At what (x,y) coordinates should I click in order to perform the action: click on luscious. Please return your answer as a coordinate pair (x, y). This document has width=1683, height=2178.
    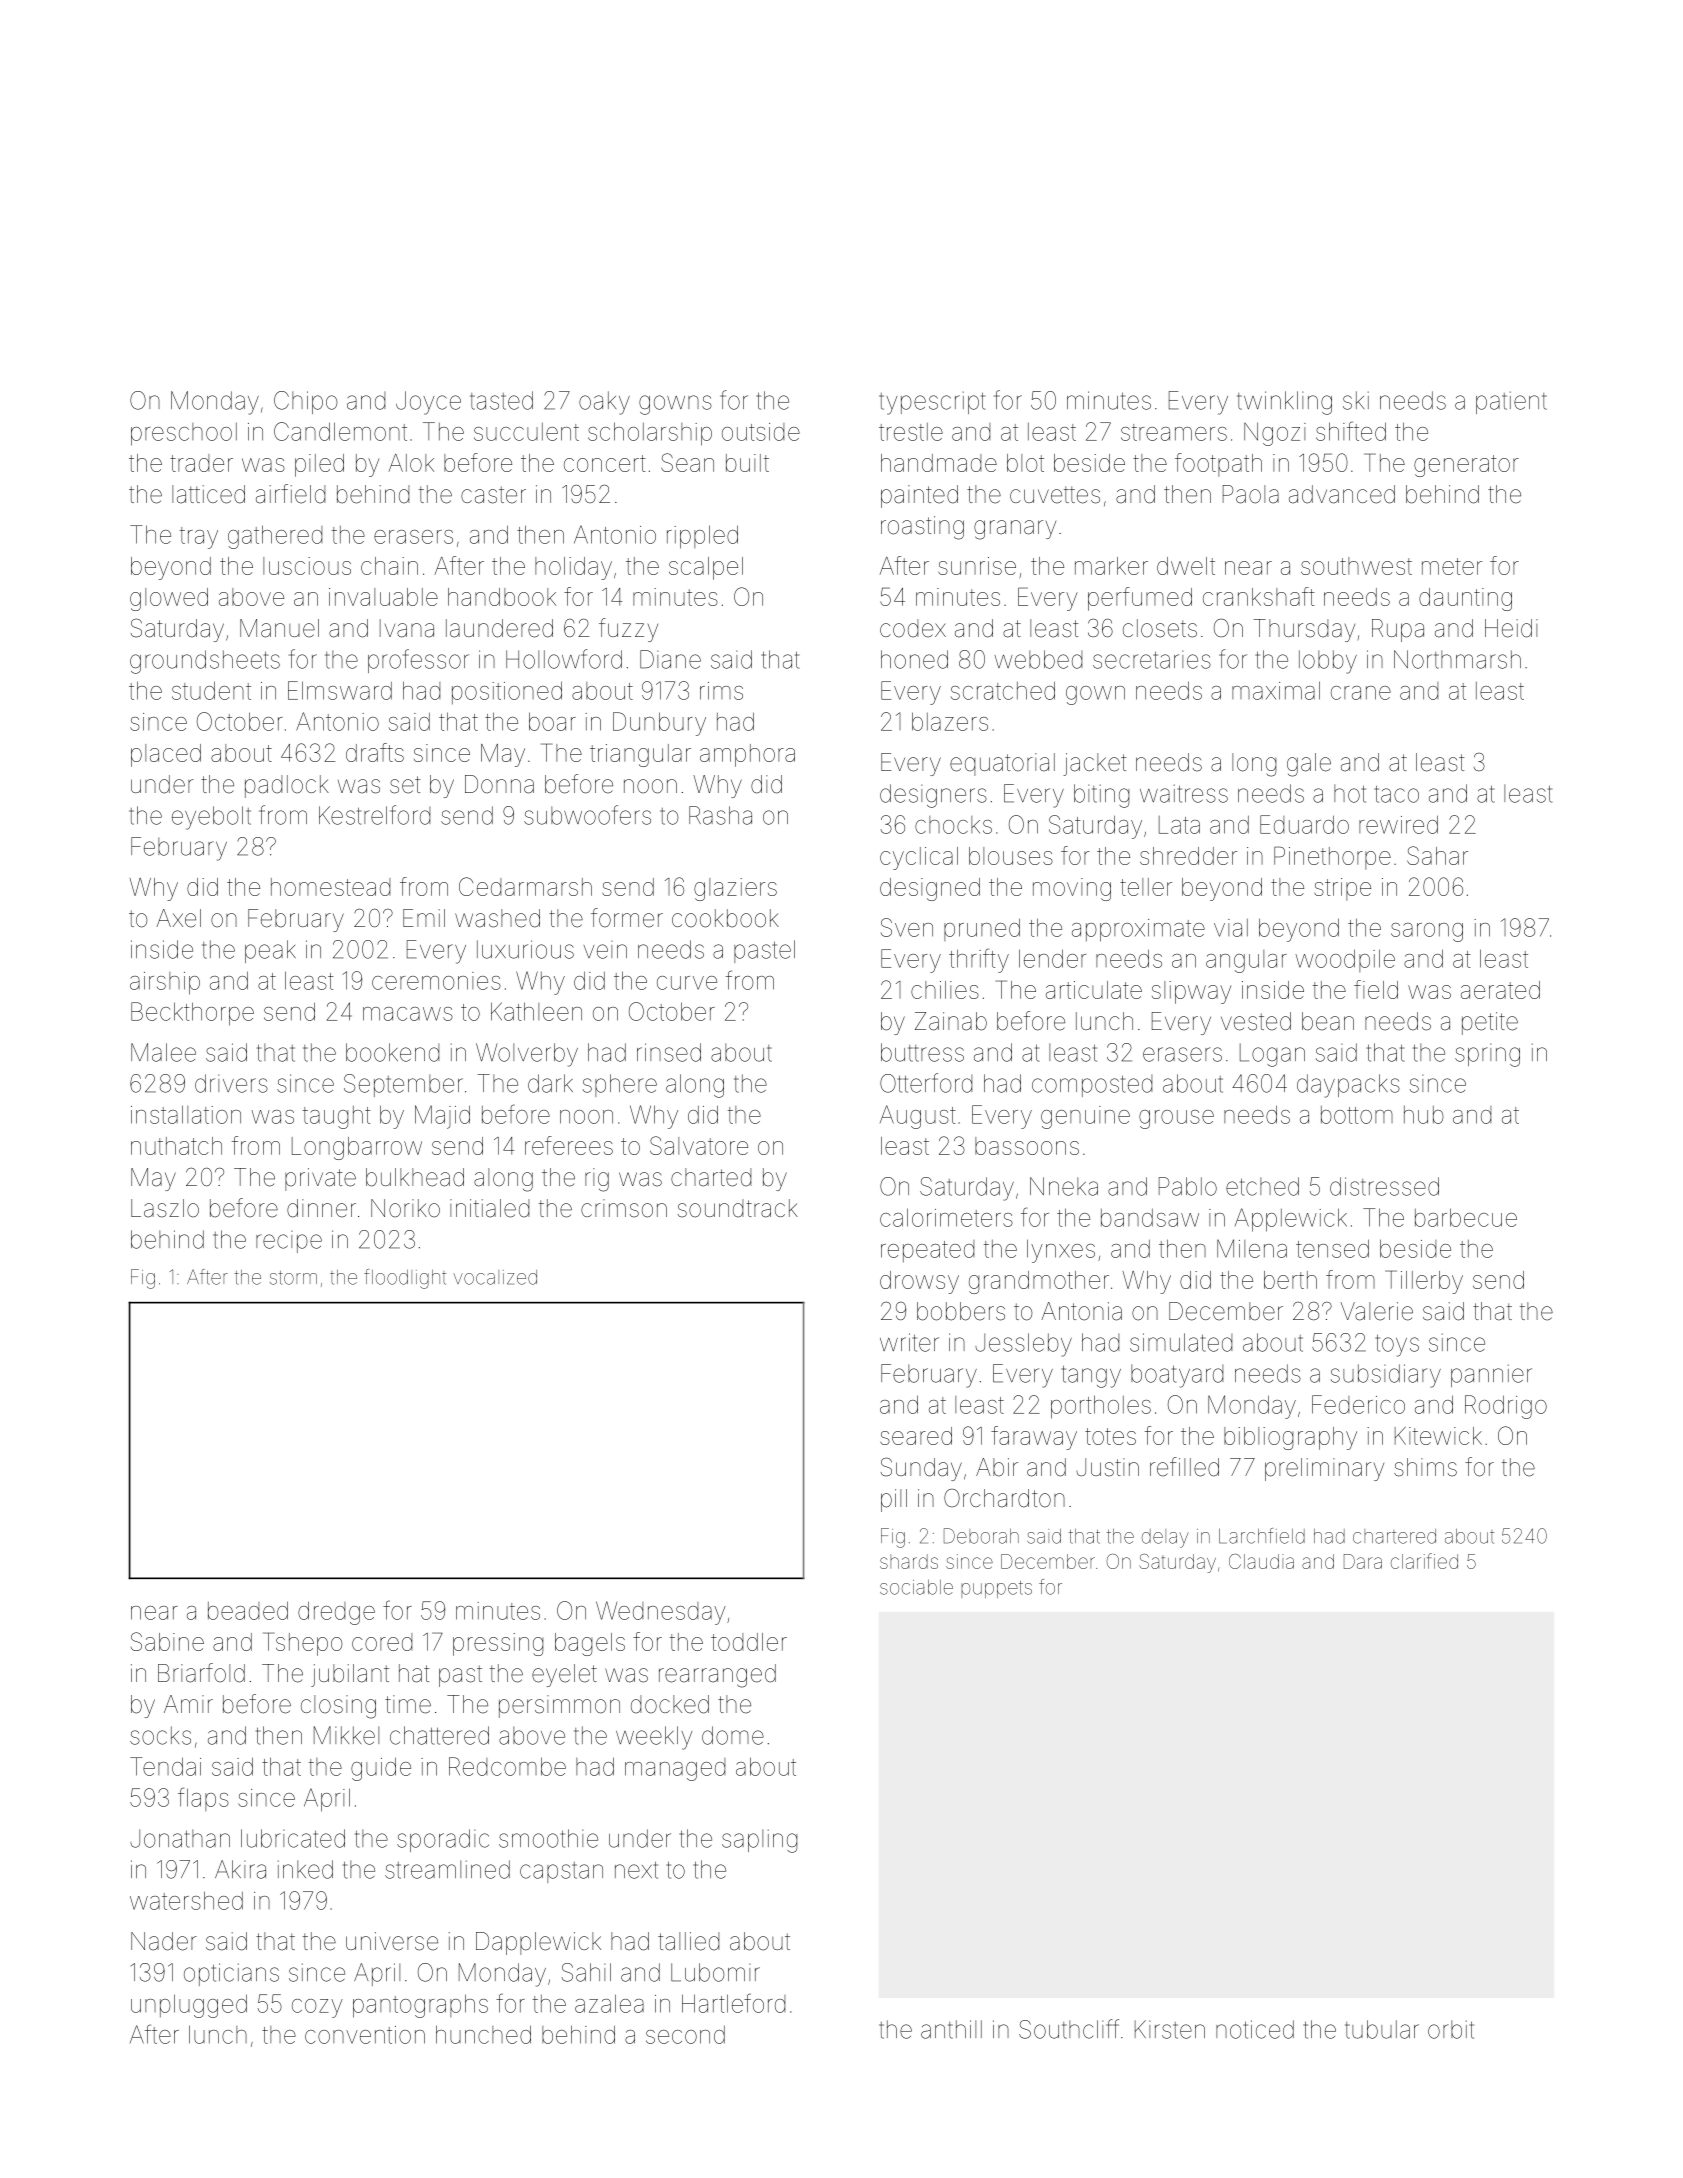
    Looking at the image, I should click on (307, 566).
